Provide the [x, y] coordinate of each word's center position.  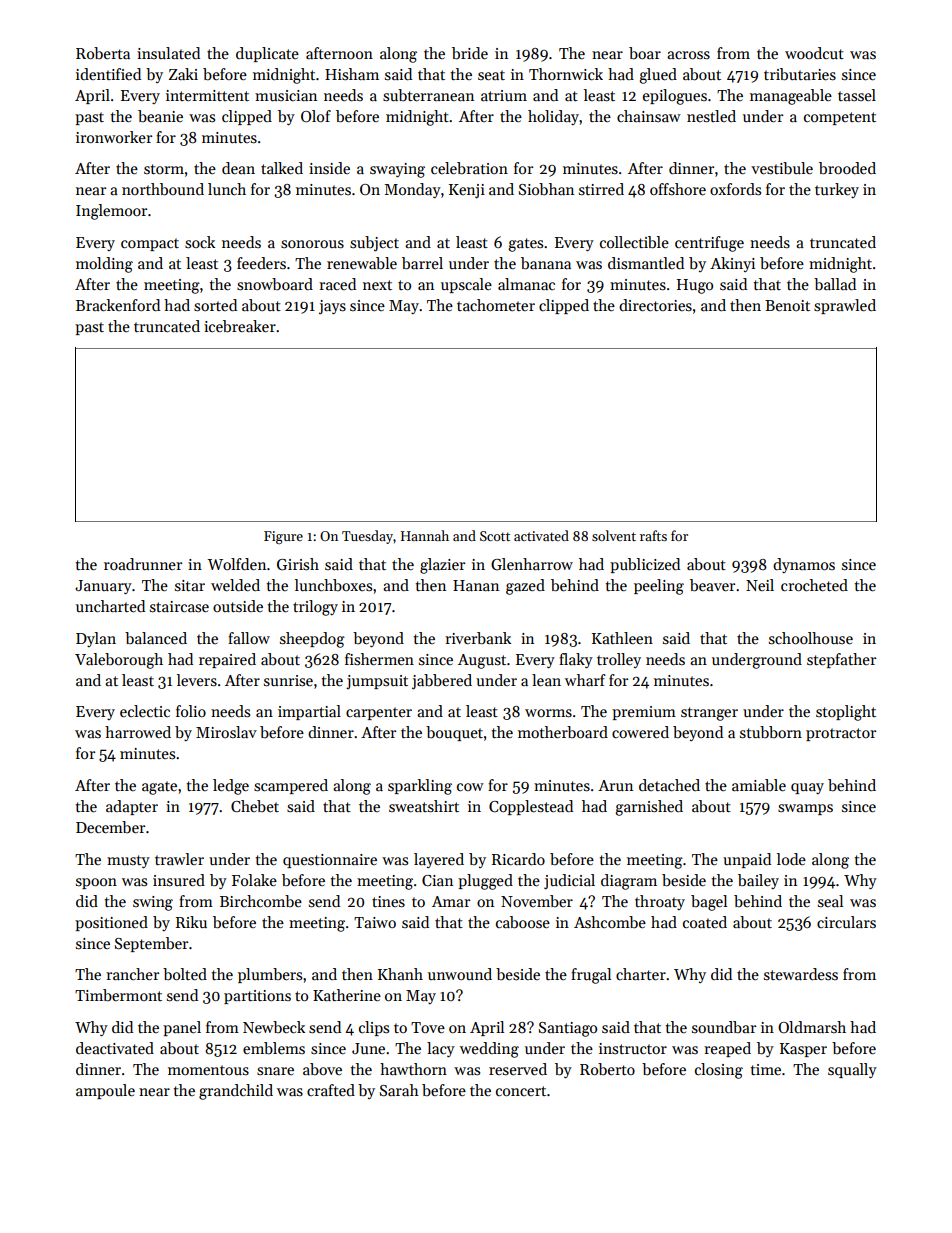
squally [852, 1070]
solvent [614, 535]
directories [655, 305]
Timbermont [118, 995]
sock [200, 242]
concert [521, 1091]
